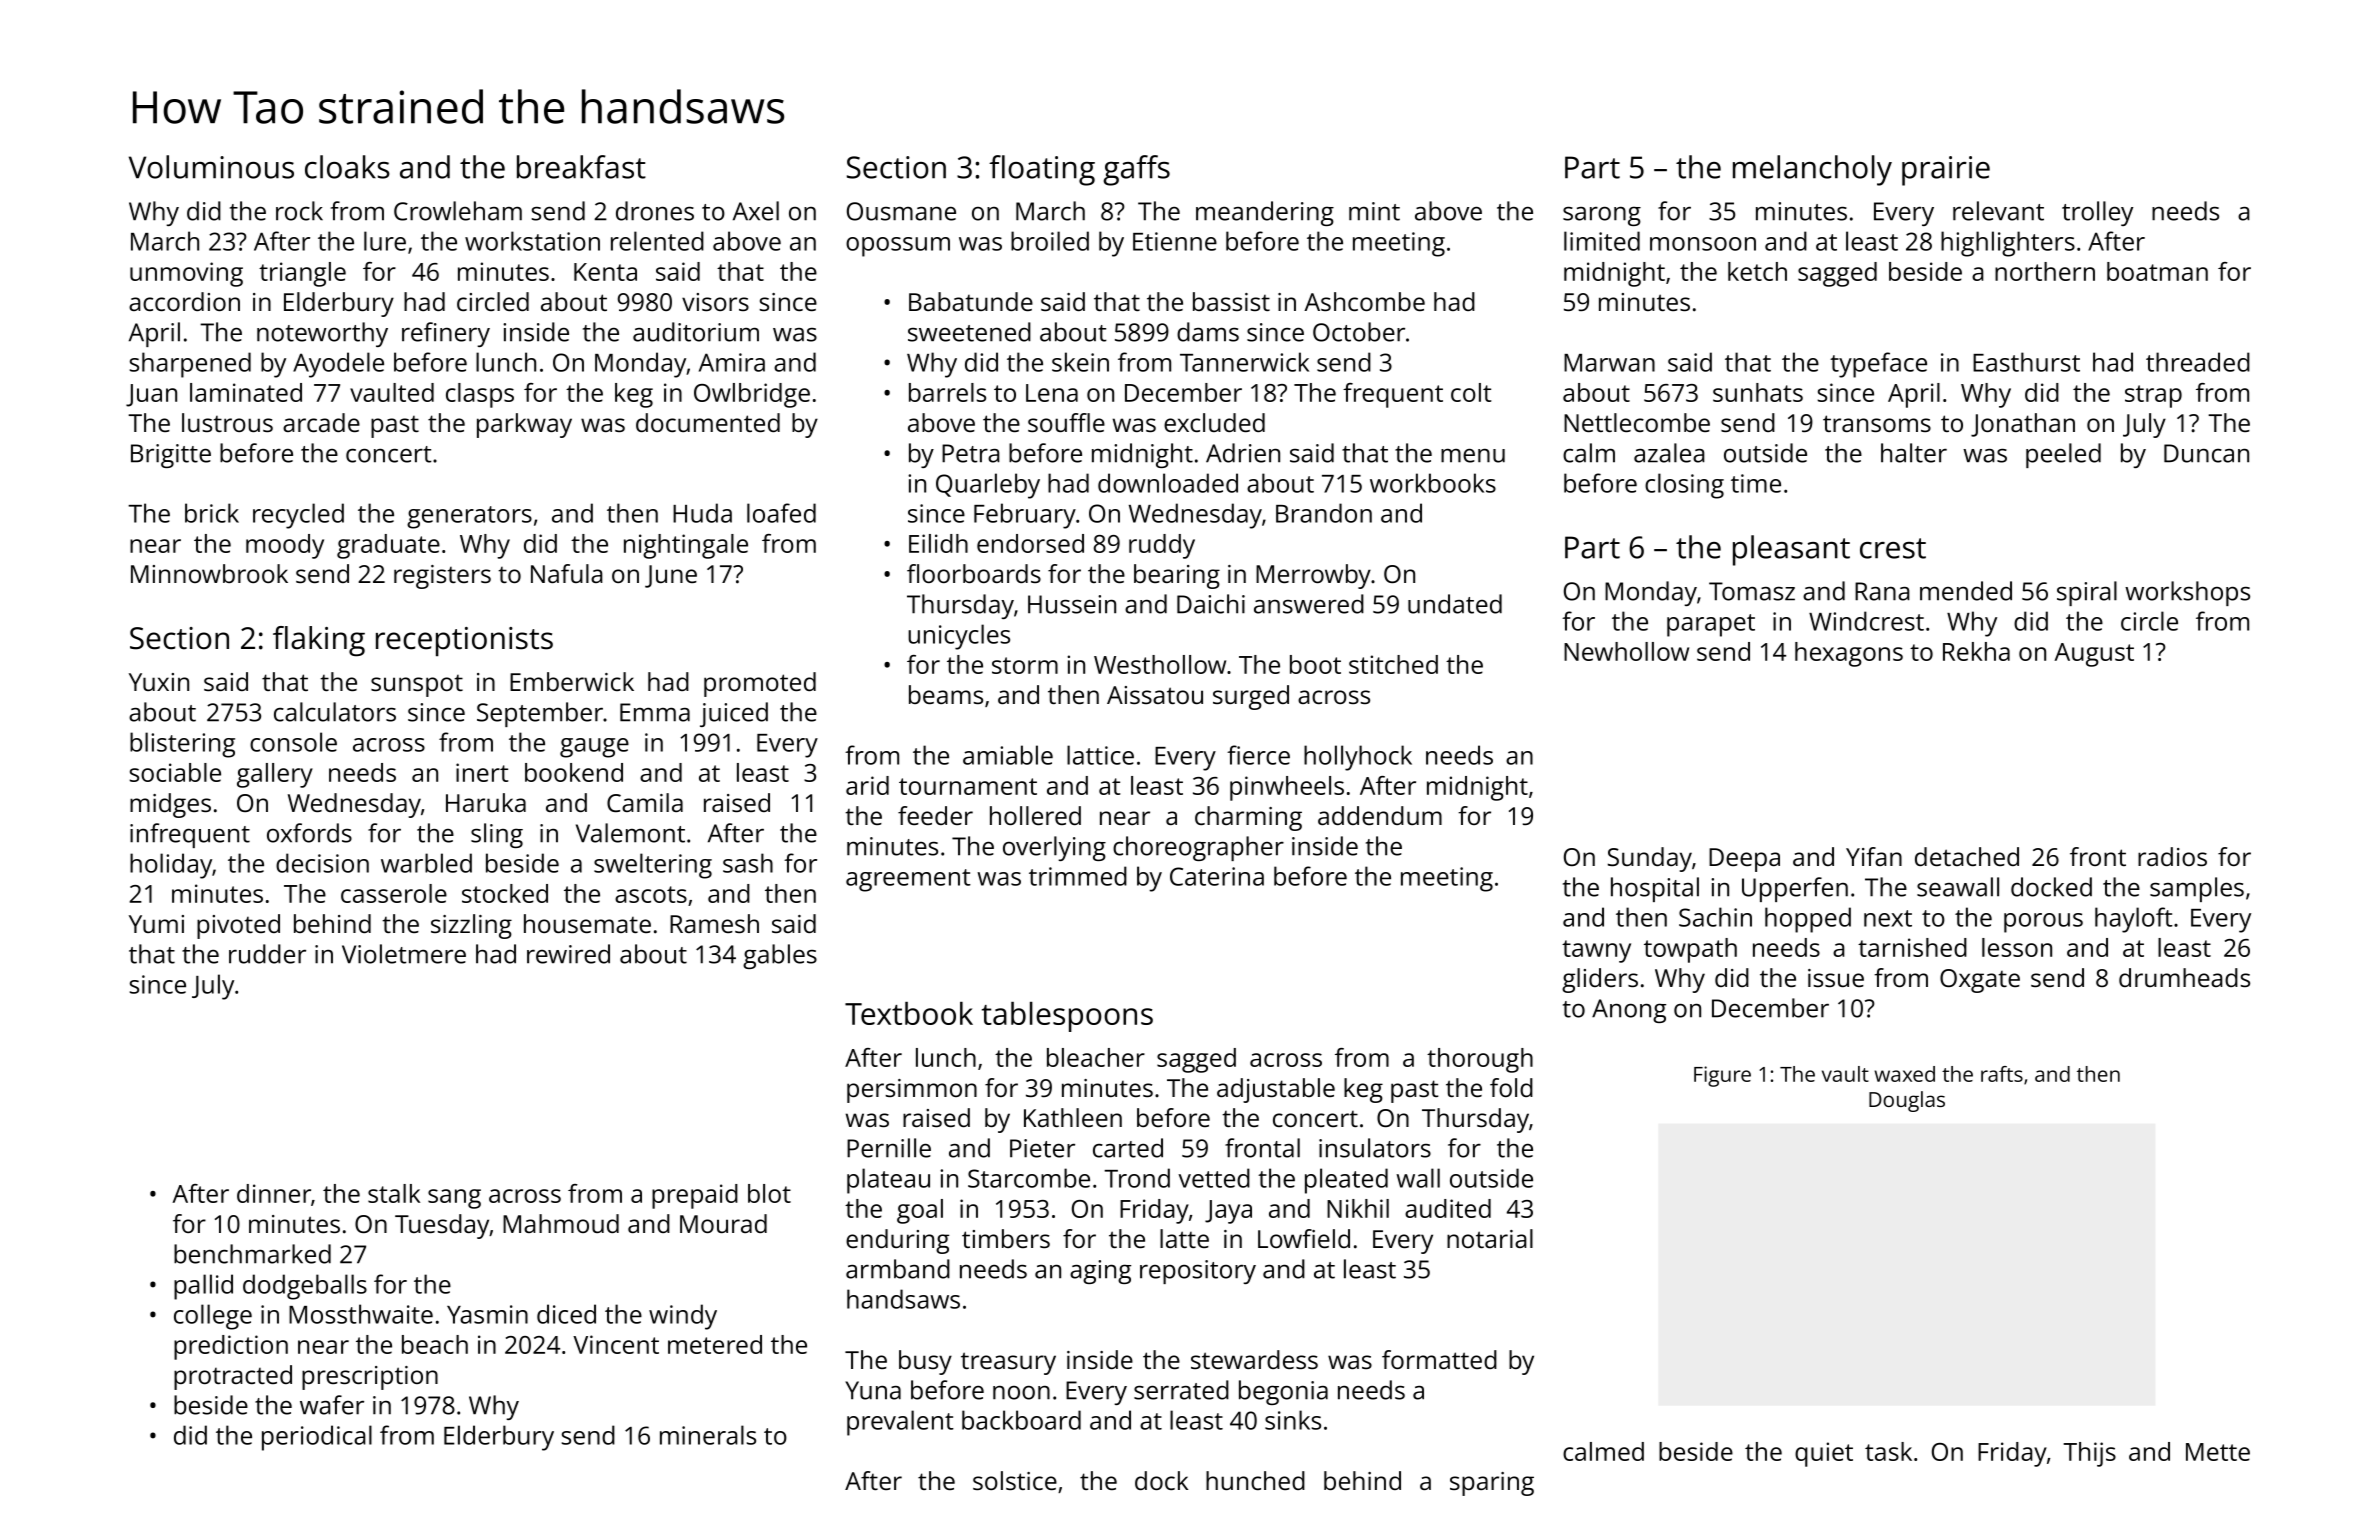 The height and width of the screenshot is (1540, 2380). I want to click on downloaded, so click(1168, 483).
